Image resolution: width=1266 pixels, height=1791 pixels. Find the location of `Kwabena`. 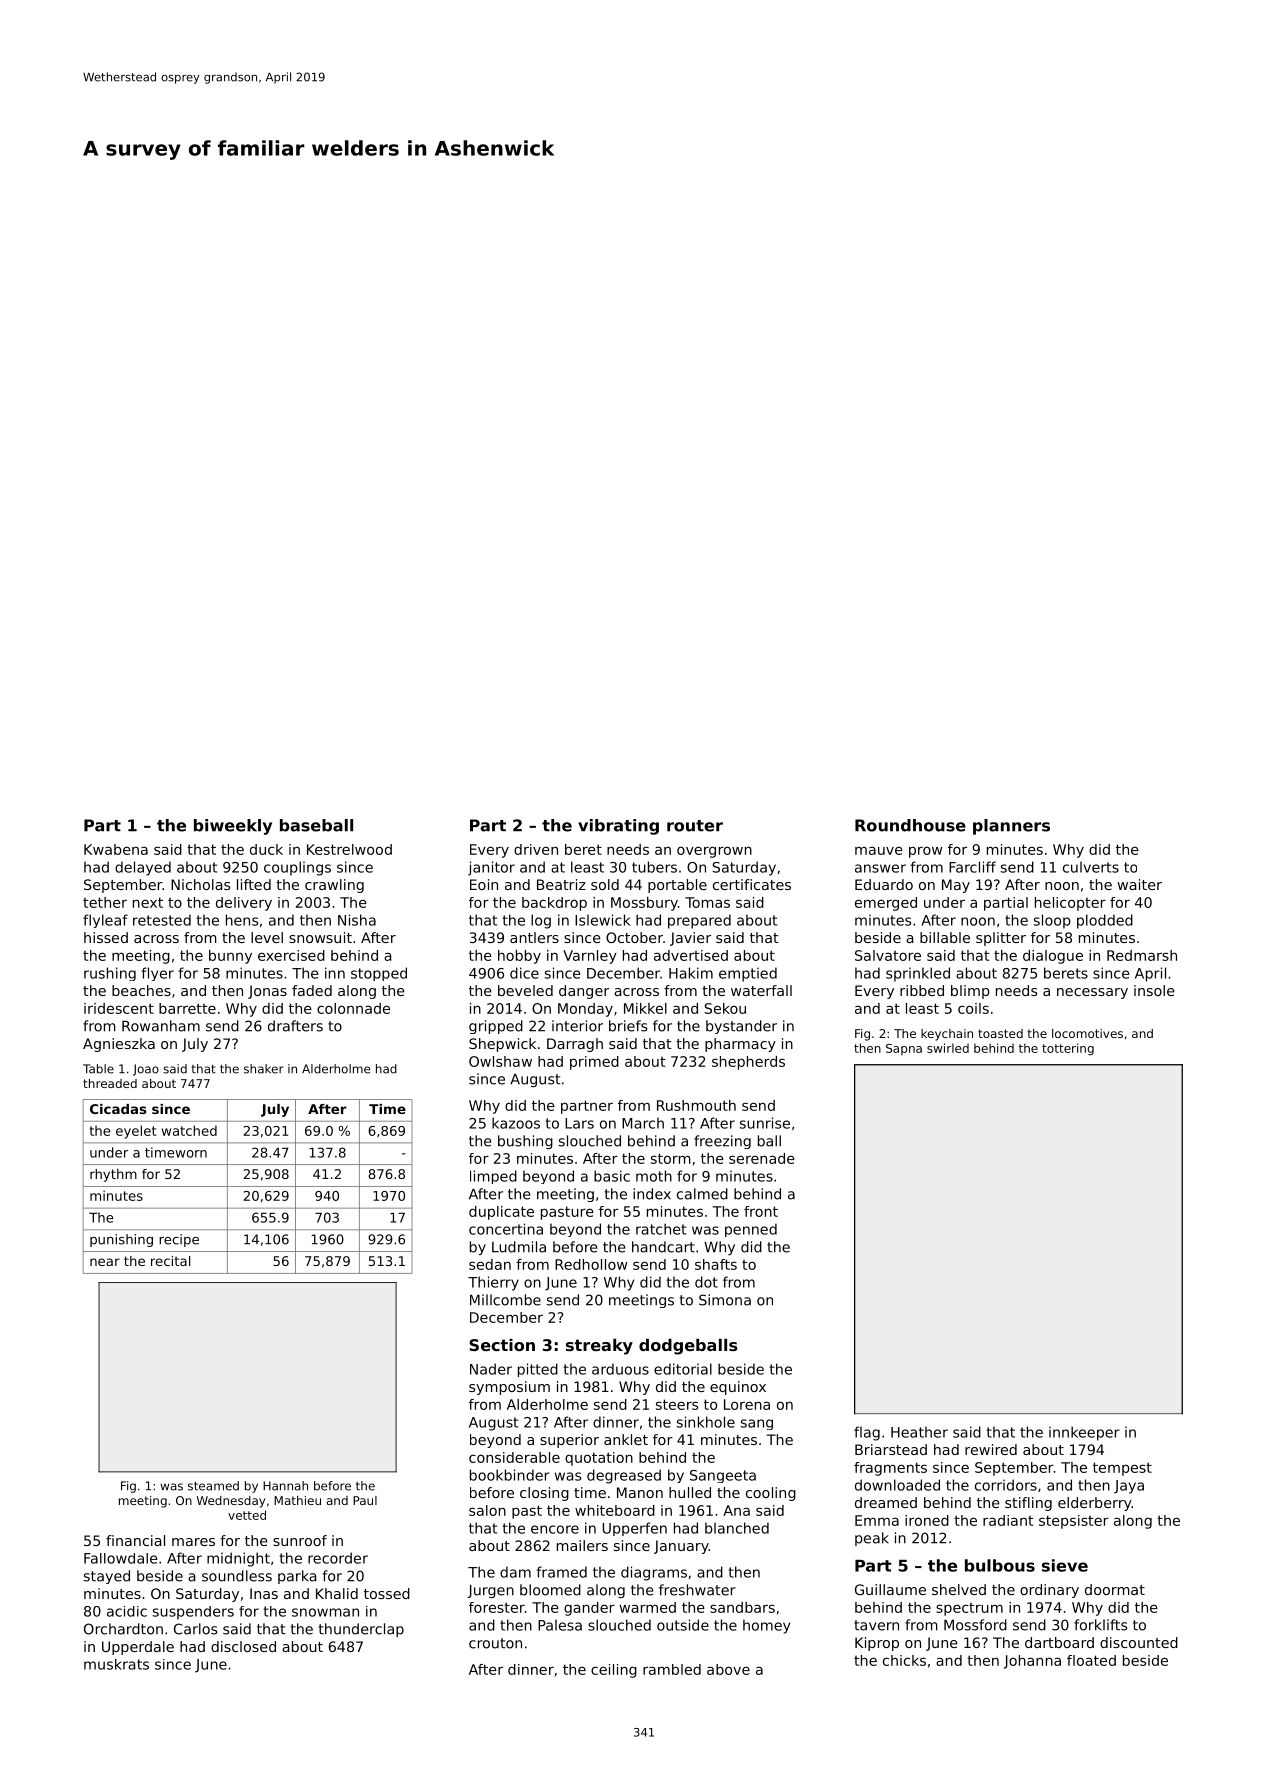

Kwabena is located at coordinates (116, 849).
